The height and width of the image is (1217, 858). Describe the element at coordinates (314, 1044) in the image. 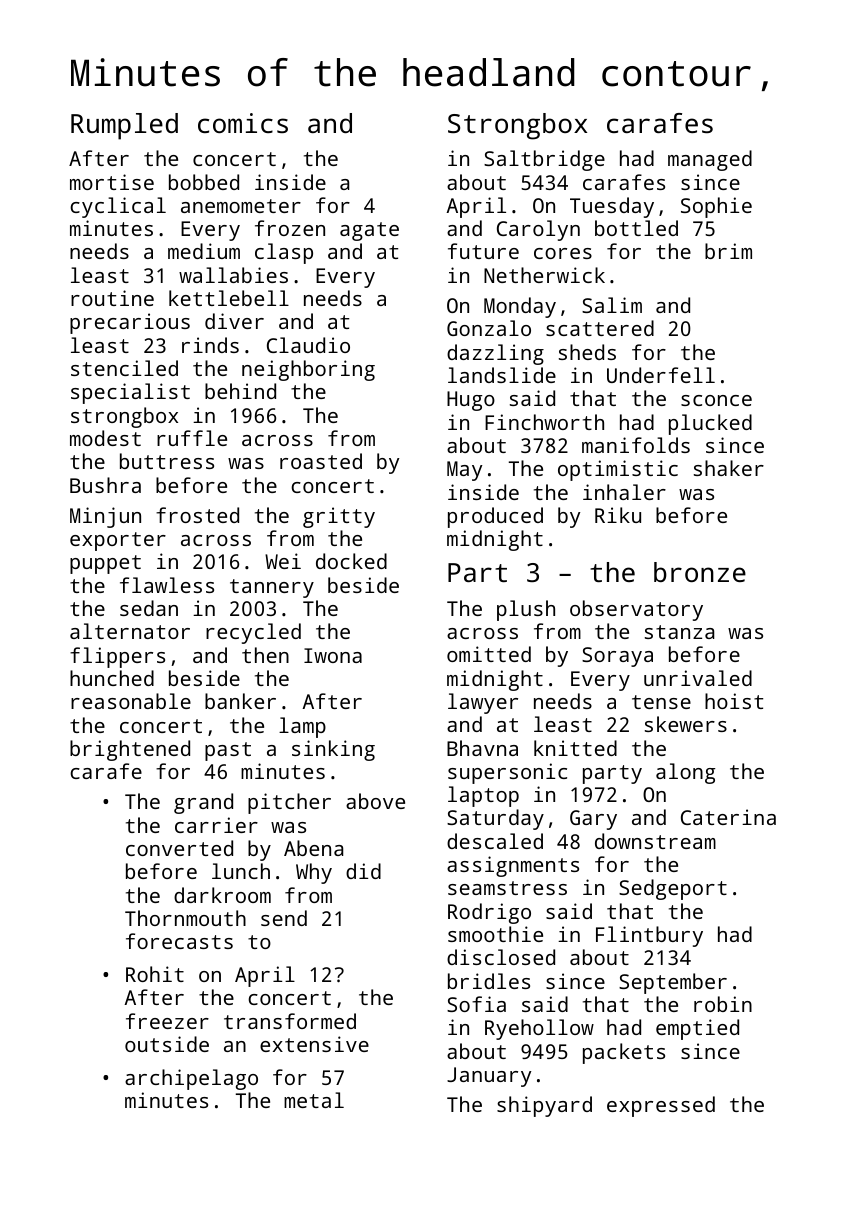

I see `extensive` at that location.
